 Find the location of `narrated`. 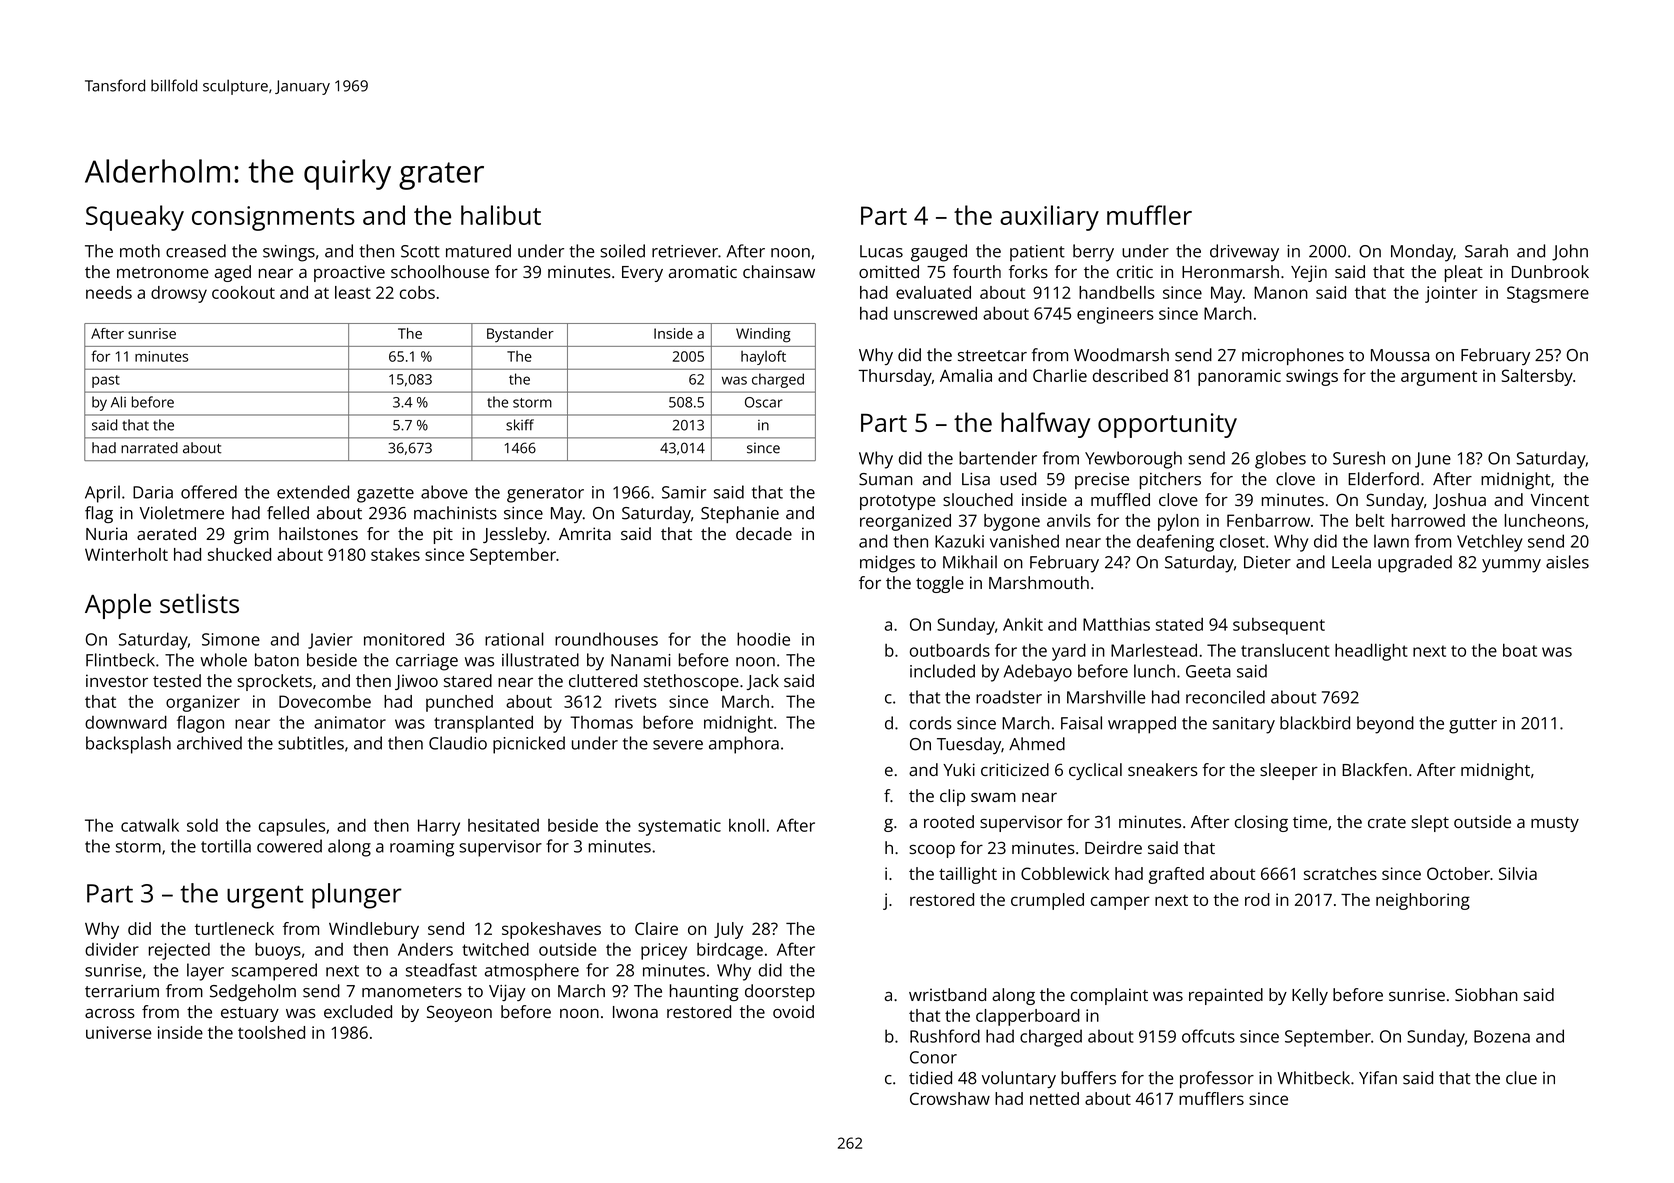

narrated is located at coordinates (149, 448).
